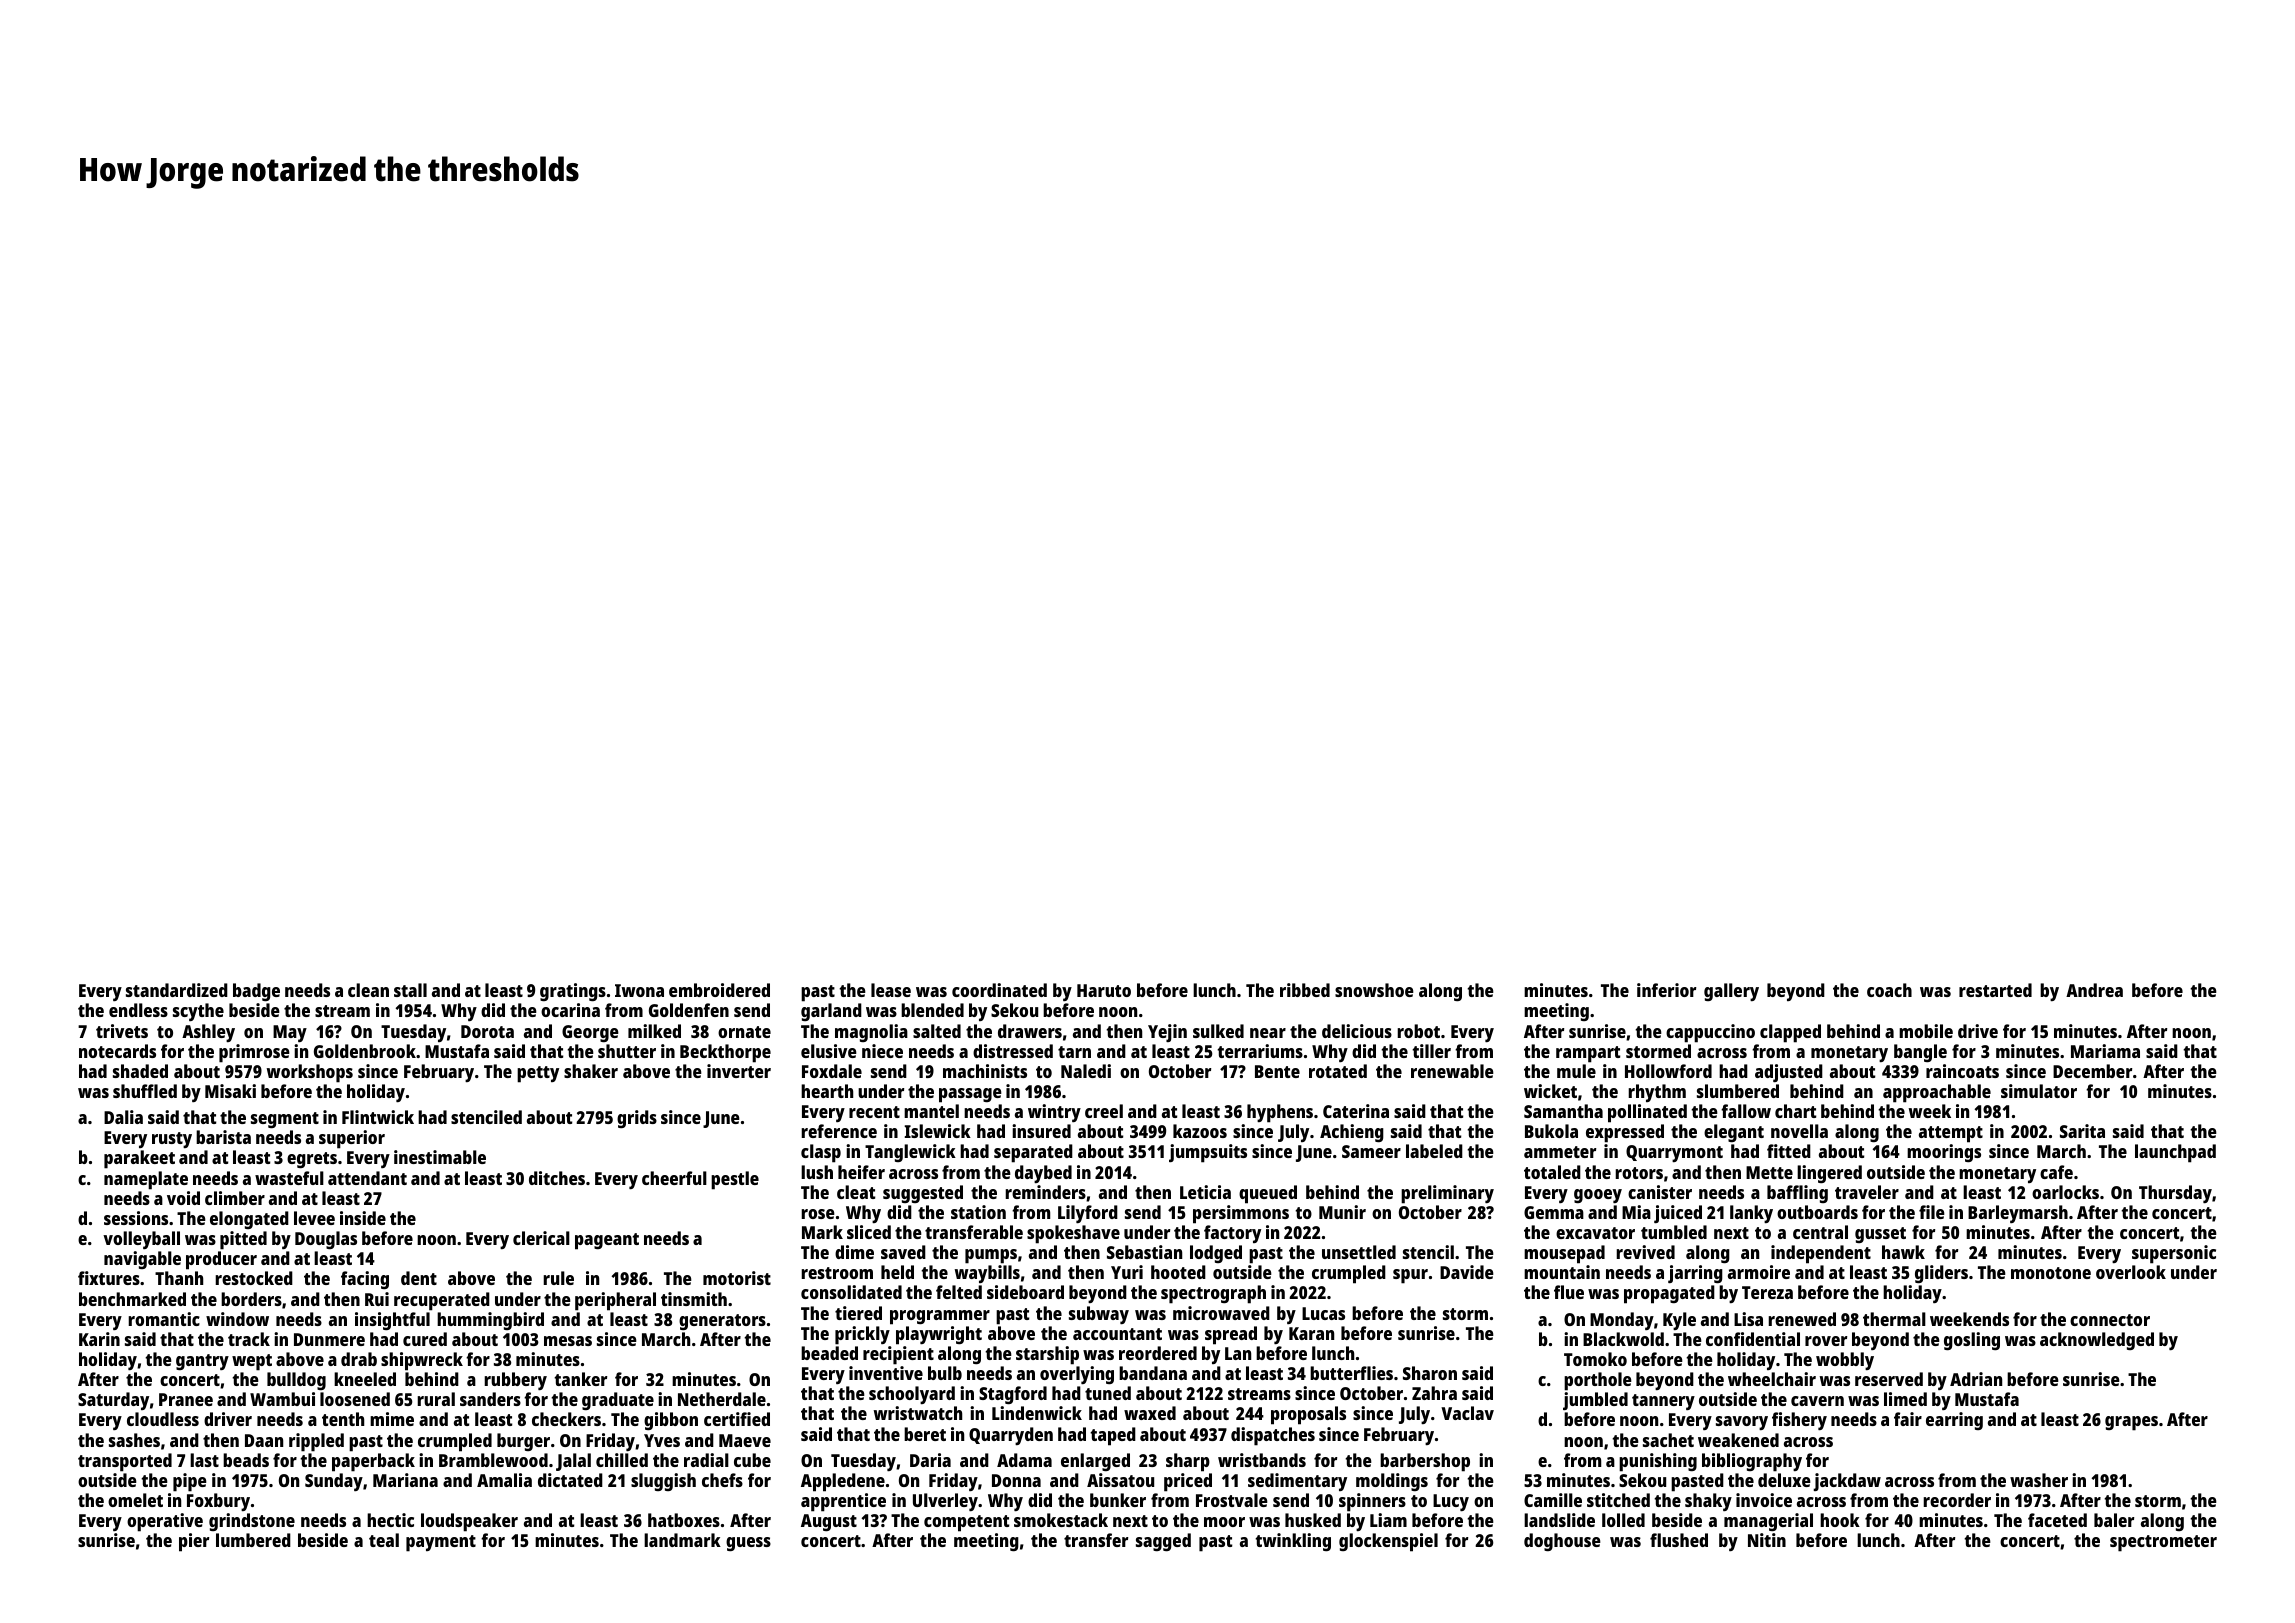 The image size is (2295, 1623). I want to click on approachable, so click(1937, 1093).
